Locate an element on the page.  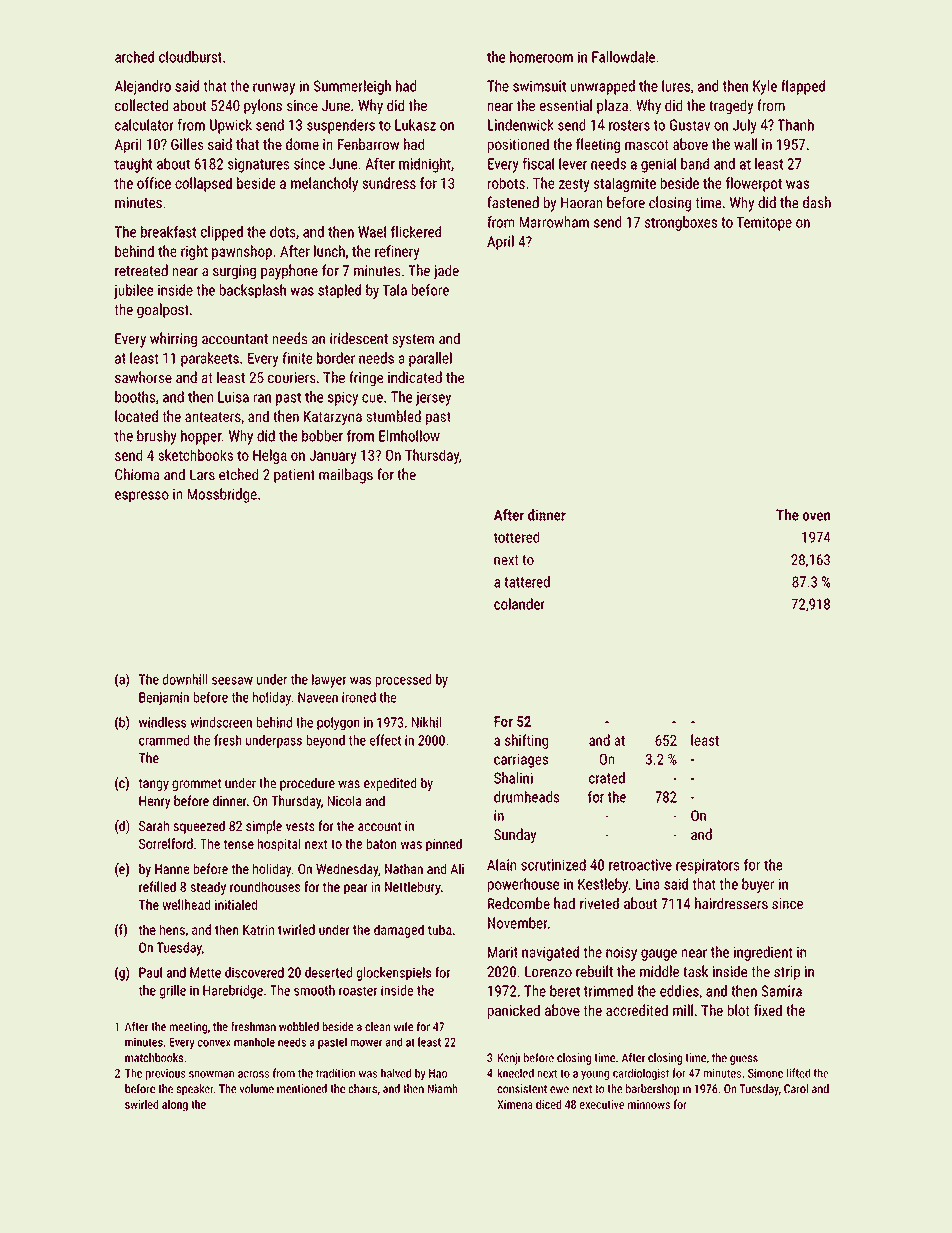
discovered is located at coordinates (254, 972).
